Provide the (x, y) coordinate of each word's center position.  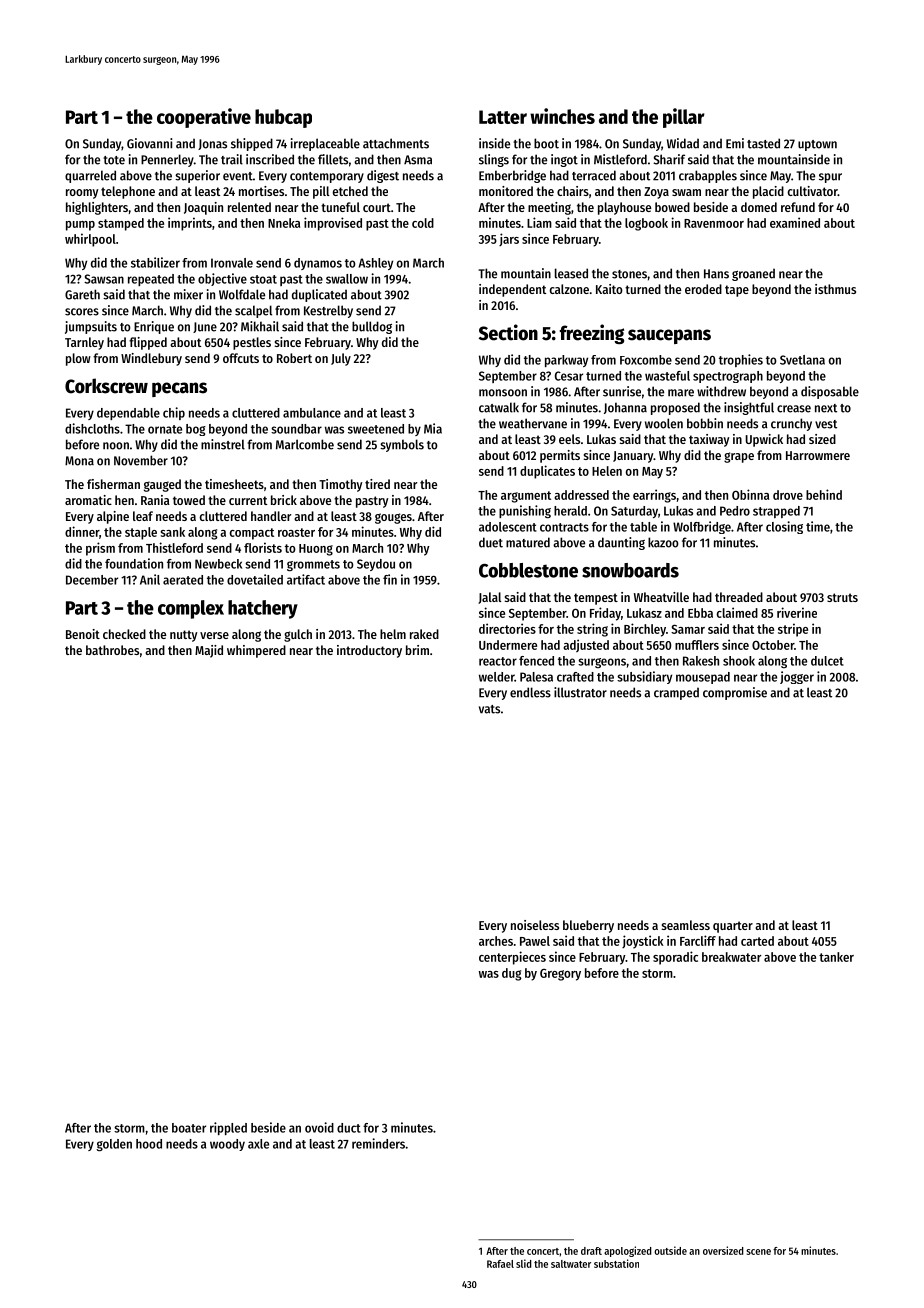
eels (569, 439)
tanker (836, 957)
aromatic (88, 500)
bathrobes (112, 650)
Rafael (500, 1264)
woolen (664, 423)
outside (670, 1250)
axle (258, 1144)
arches (496, 941)
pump (80, 226)
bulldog (372, 327)
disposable (830, 392)
